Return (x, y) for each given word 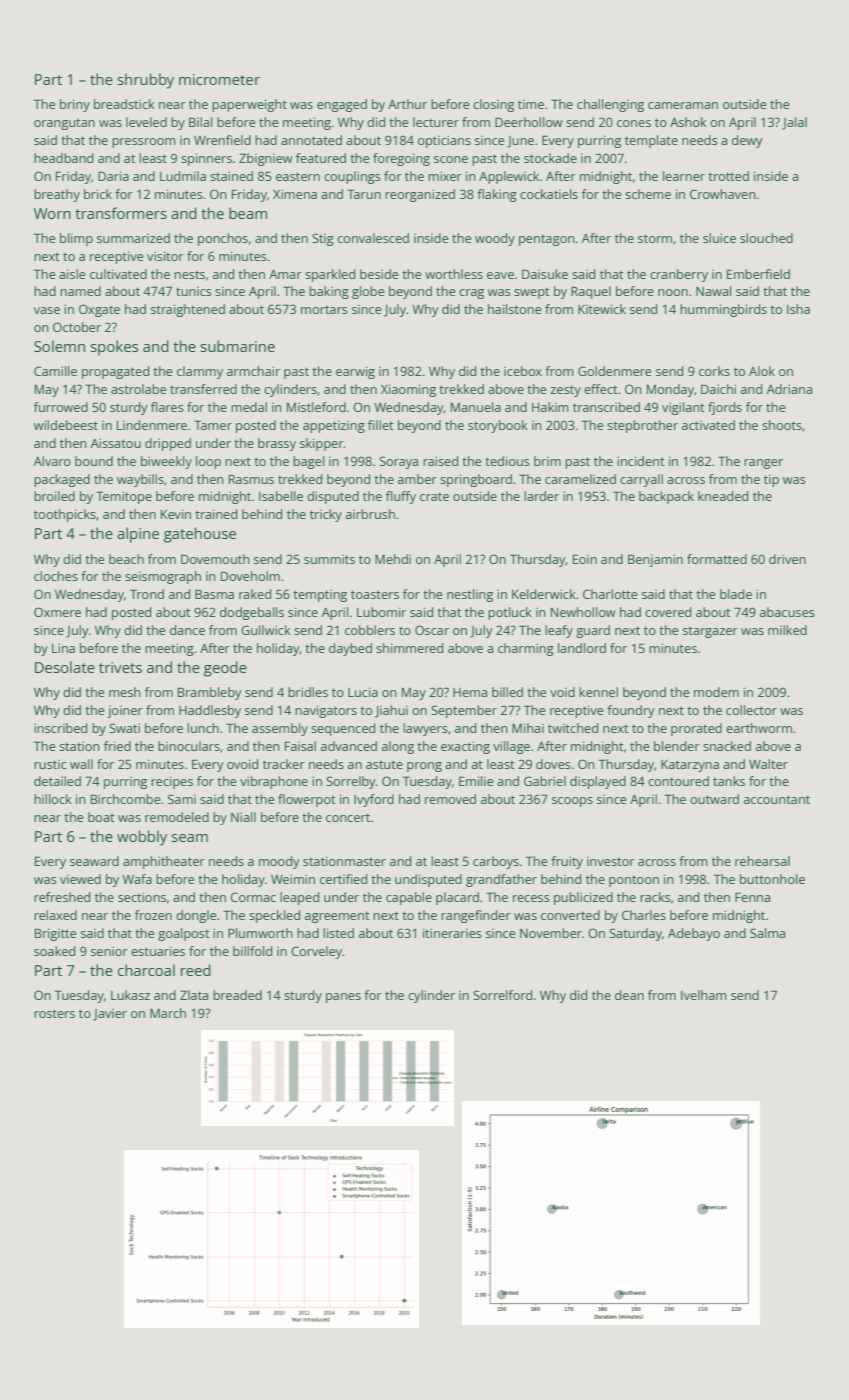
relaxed (55, 915)
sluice (719, 238)
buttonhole (772, 879)
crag (471, 294)
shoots (782, 425)
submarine (238, 346)
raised (440, 461)
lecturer (436, 122)
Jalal (794, 123)
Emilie (476, 781)
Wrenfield (222, 140)
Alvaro (52, 461)
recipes (172, 782)
